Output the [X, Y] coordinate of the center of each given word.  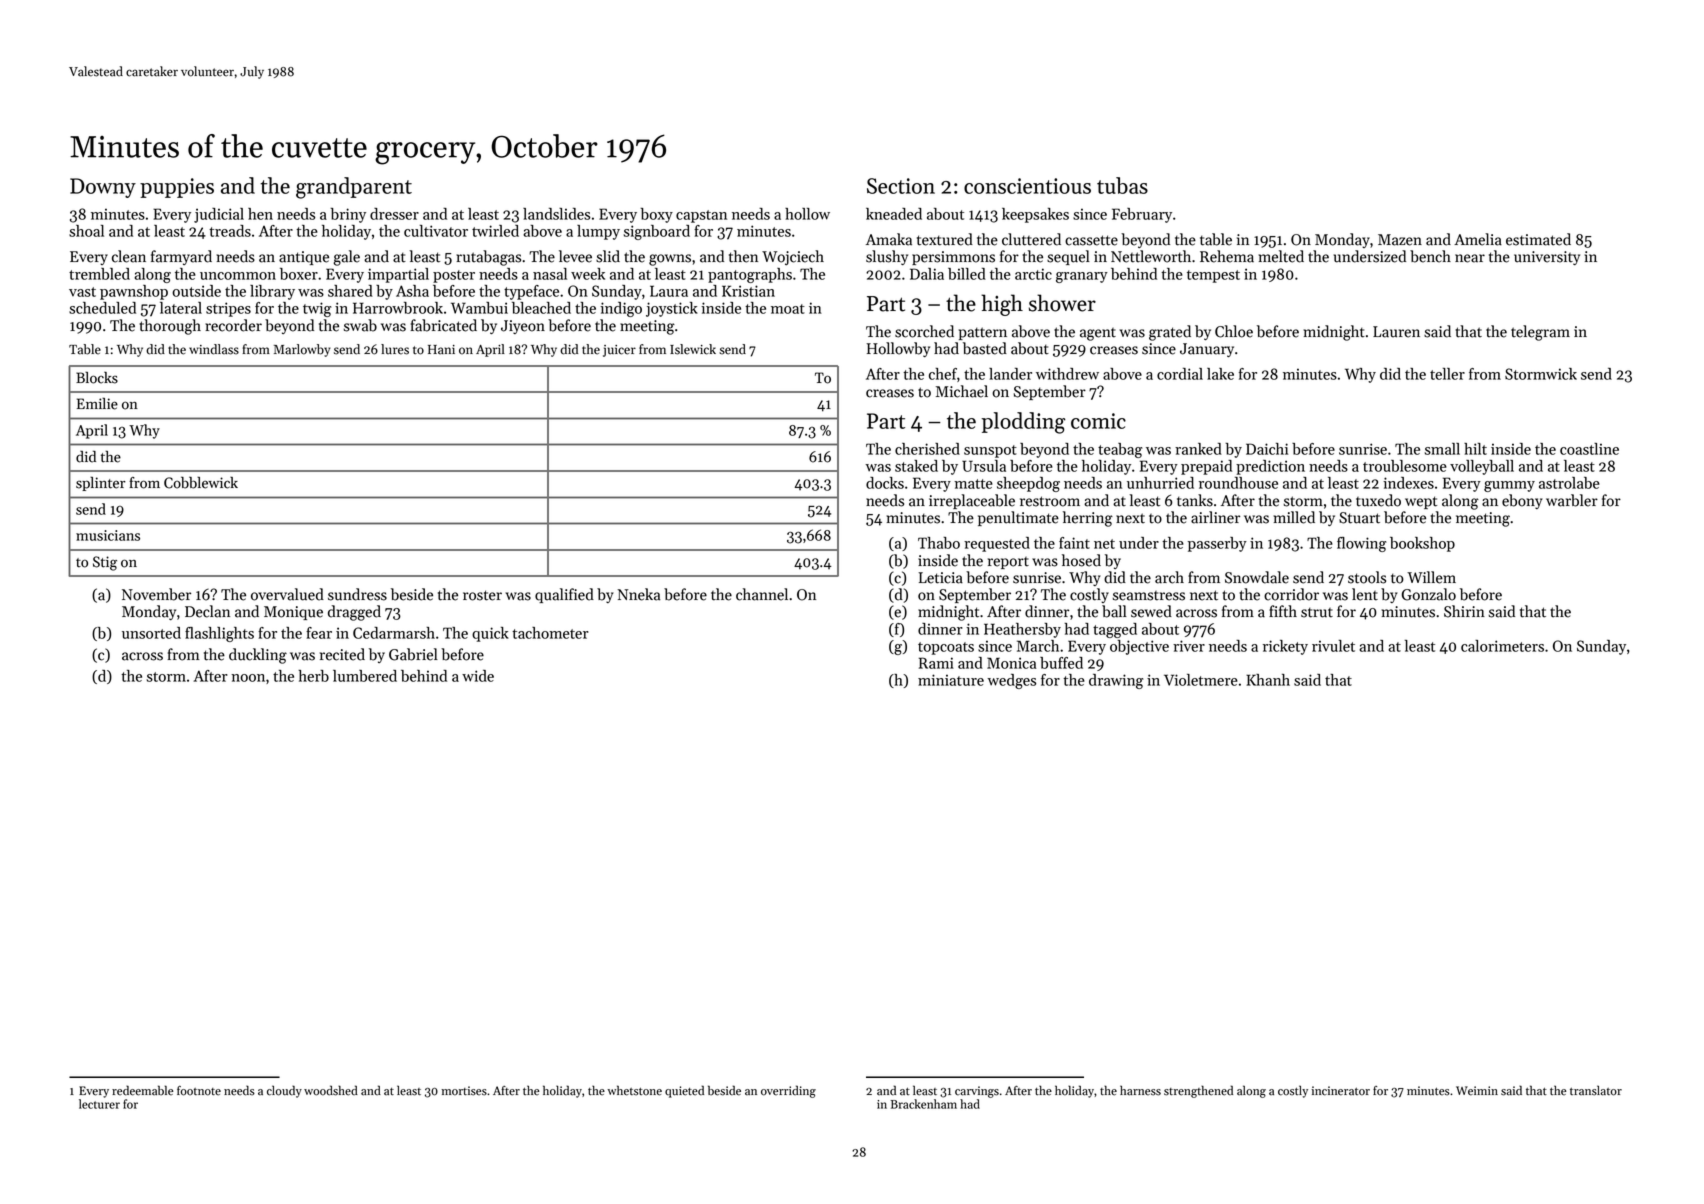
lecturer [99, 1104]
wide [478, 676]
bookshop [1422, 544]
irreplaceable [972, 501]
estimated [1538, 239]
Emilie [97, 404]
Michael [962, 391]
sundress [357, 594]
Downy [103, 188]
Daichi [1267, 449]
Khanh [1268, 680]
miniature [951, 680]
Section [901, 186]
